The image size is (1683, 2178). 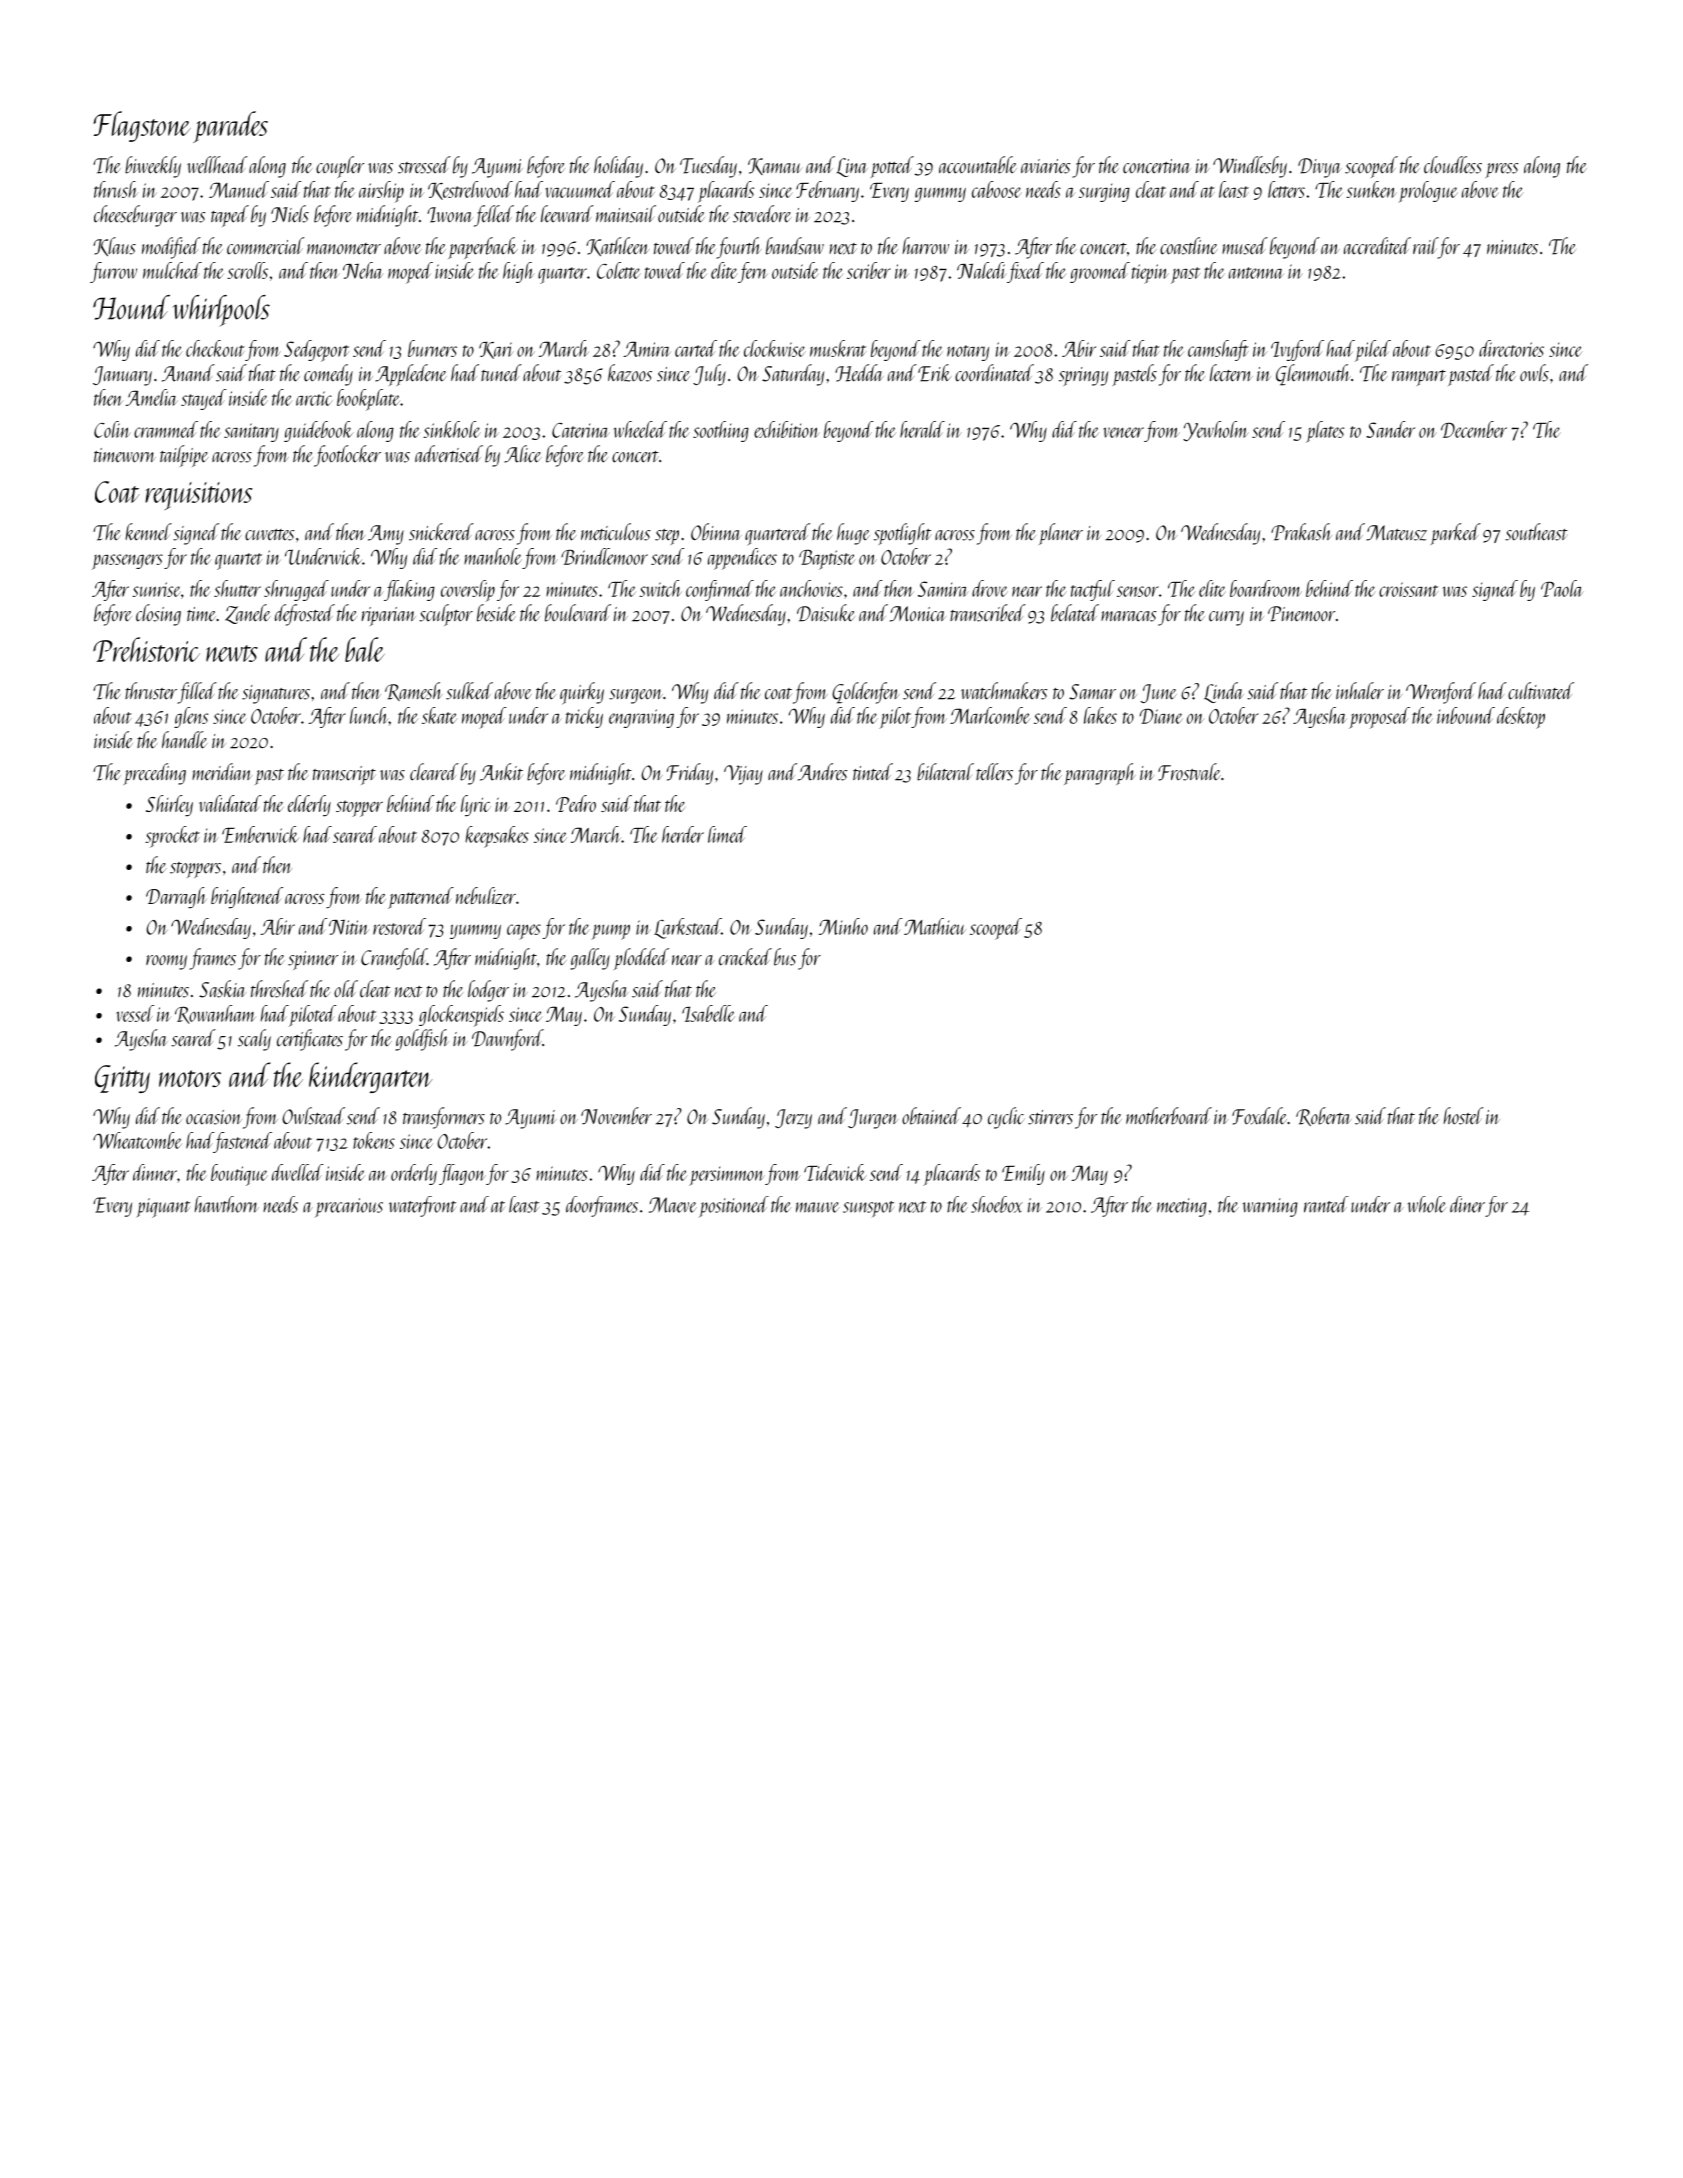 What do you see at coordinates (163, 1208) in the image?
I see `piquant` at bounding box center [163, 1208].
